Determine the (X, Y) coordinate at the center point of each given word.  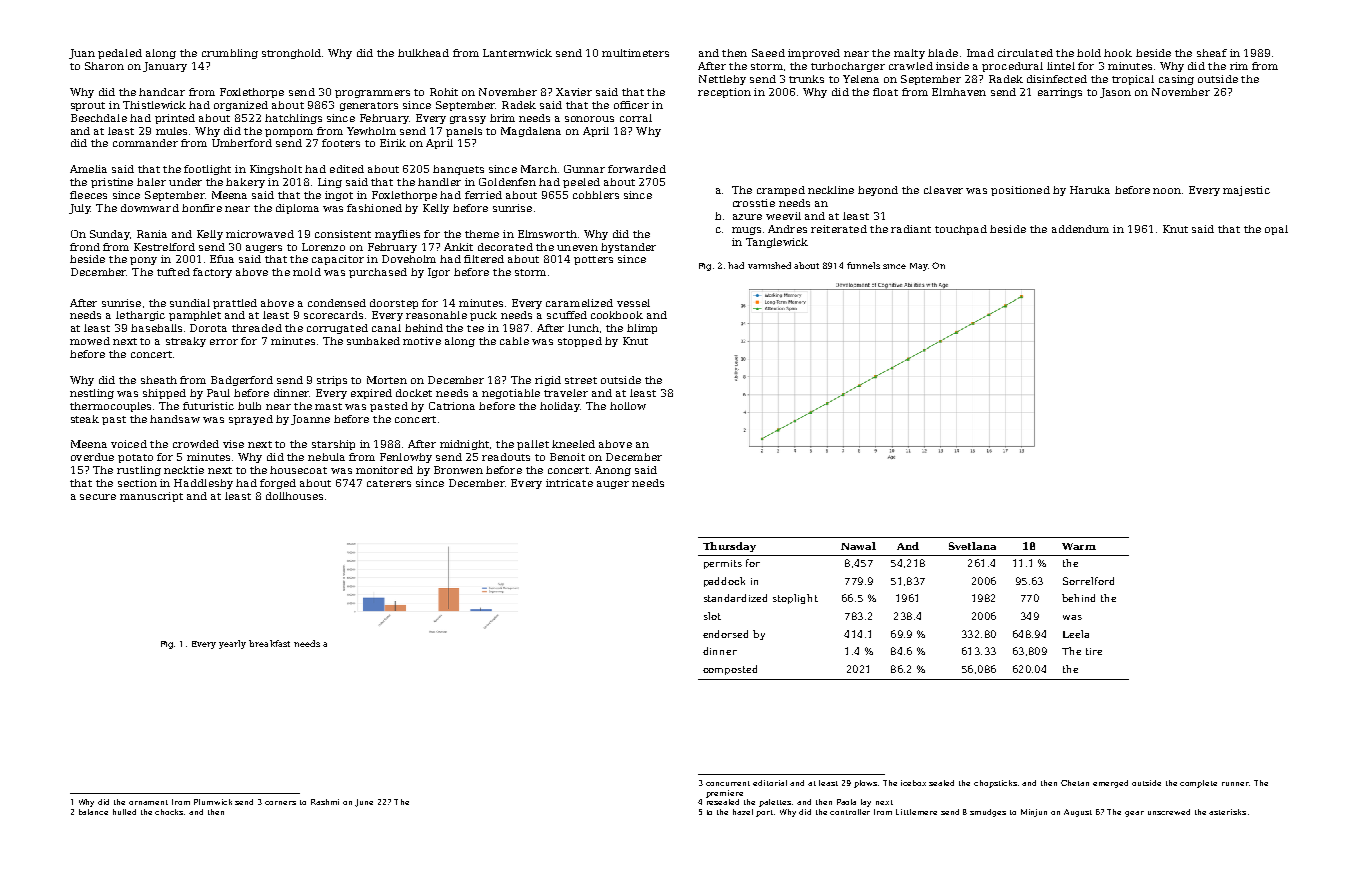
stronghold (291, 54)
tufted (173, 272)
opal (1276, 230)
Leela (1076, 634)
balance (93, 812)
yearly (232, 644)
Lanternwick (517, 53)
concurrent (728, 783)
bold (1089, 53)
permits (723, 564)
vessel (633, 303)
